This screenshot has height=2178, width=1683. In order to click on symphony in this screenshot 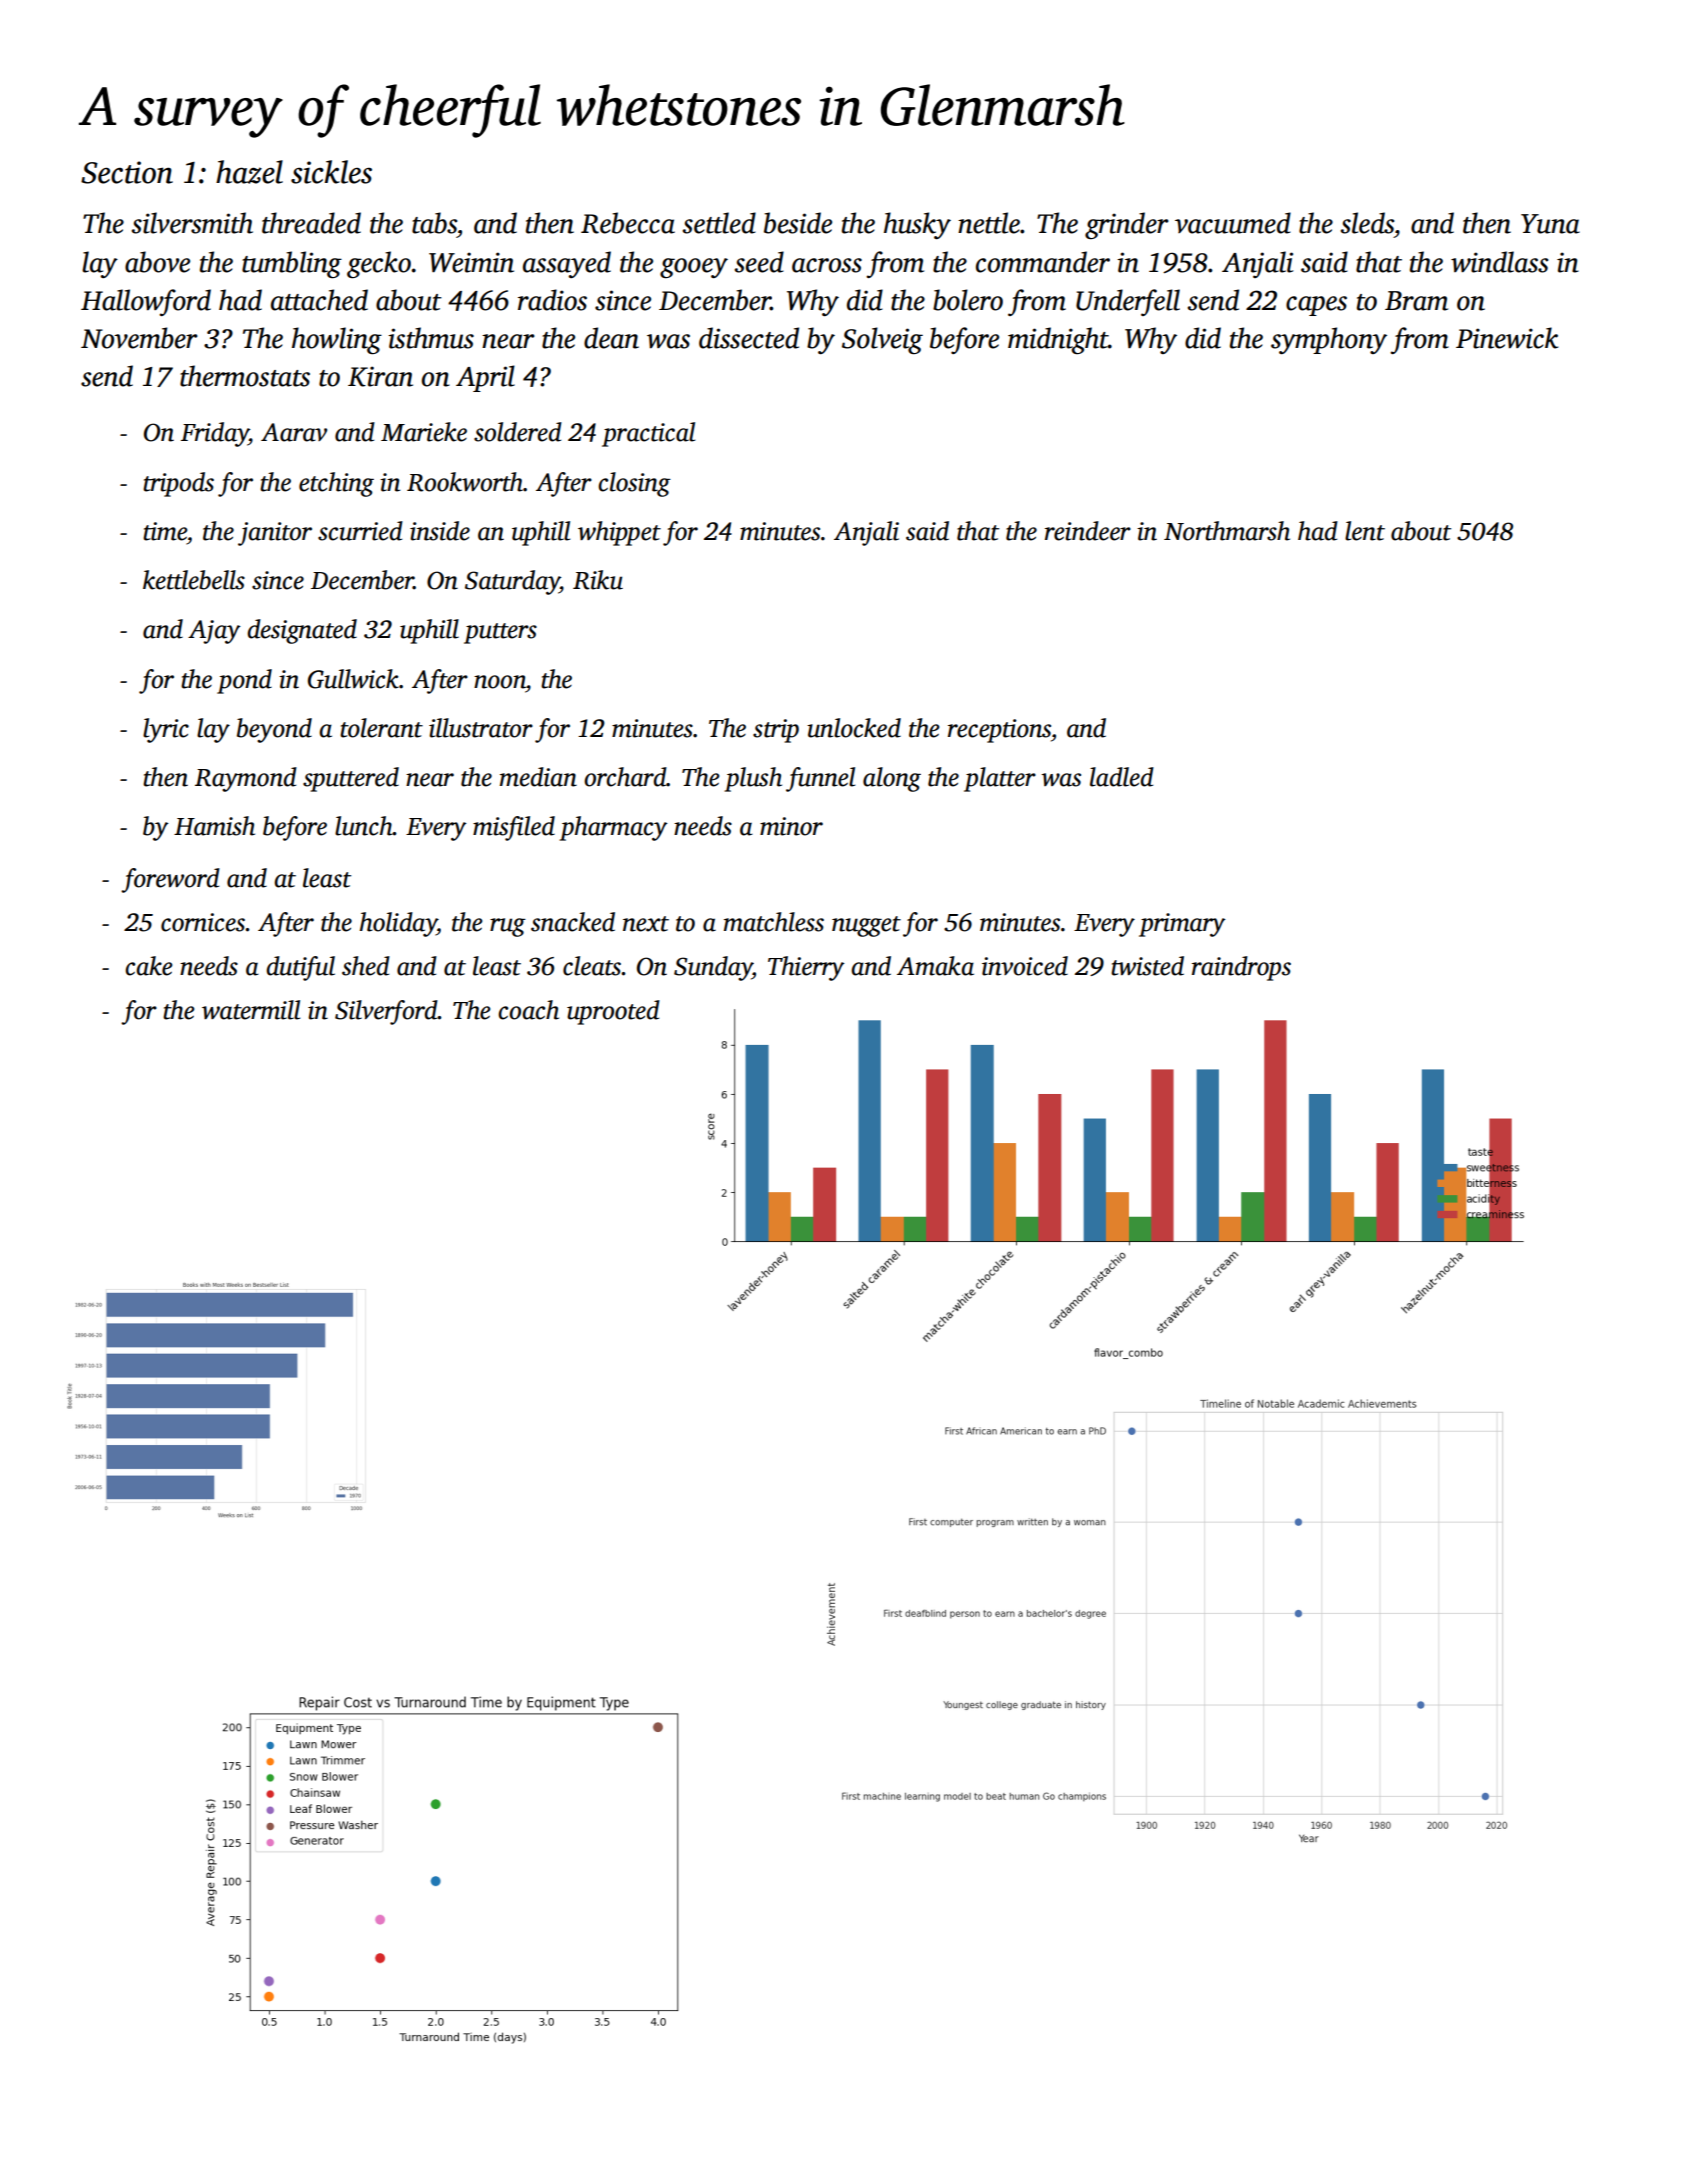, I will do `click(1329, 340)`.
